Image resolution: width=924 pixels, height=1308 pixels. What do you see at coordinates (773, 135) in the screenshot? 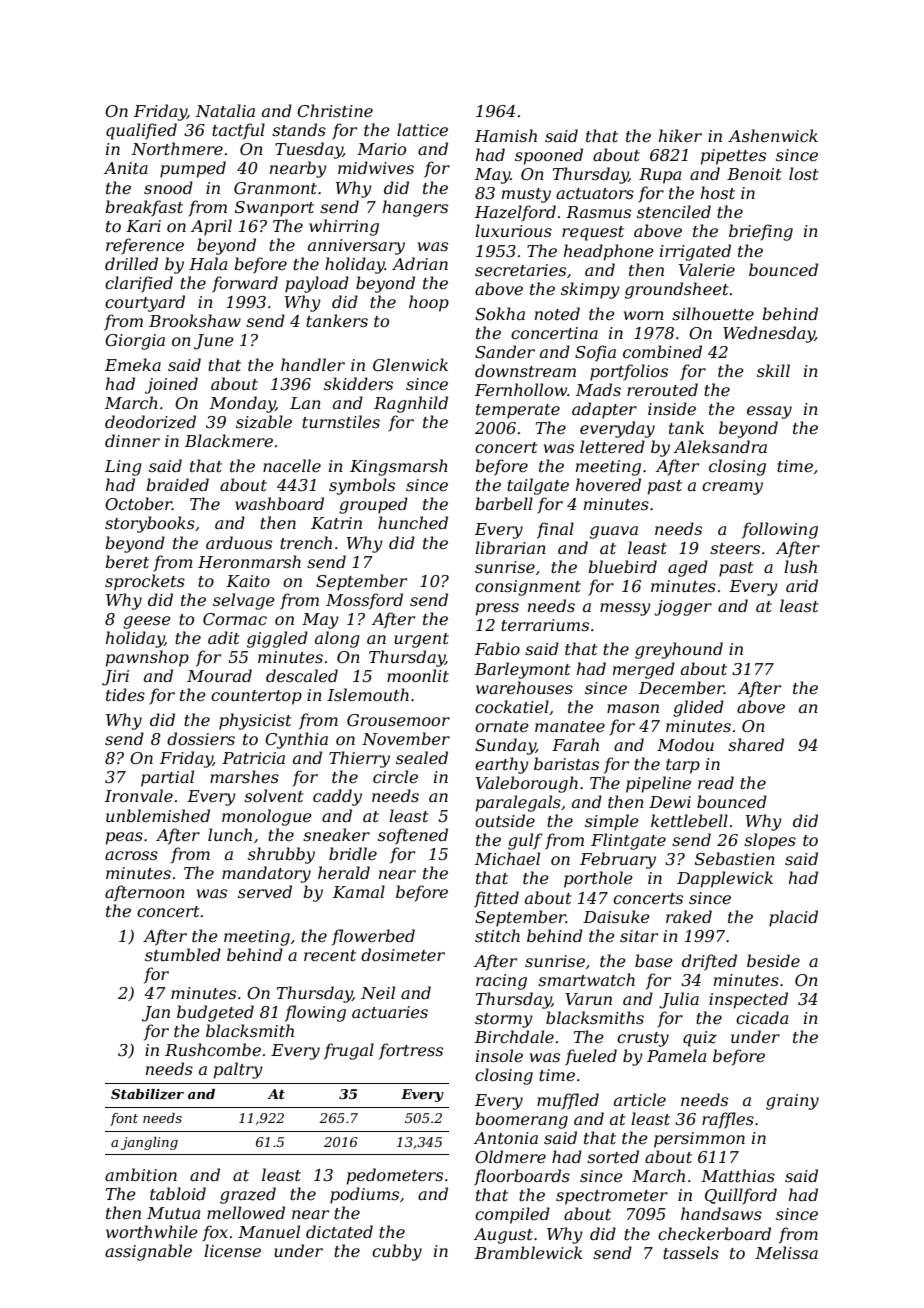
I see `Ashenwick` at bounding box center [773, 135].
